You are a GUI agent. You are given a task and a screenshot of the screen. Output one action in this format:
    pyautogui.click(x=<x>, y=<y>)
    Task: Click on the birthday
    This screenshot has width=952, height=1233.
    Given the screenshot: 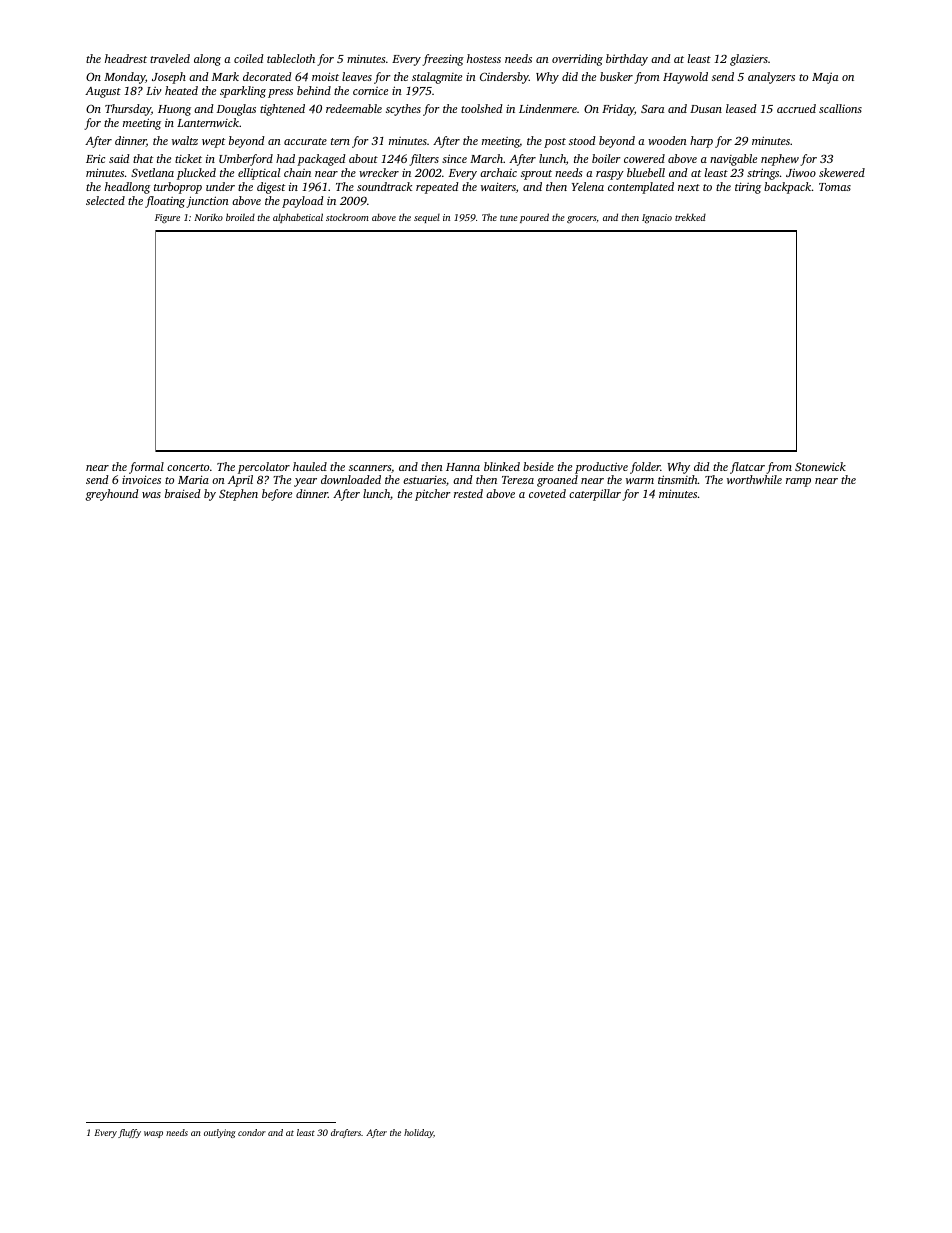 What is the action you would take?
    pyautogui.click(x=627, y=60)
